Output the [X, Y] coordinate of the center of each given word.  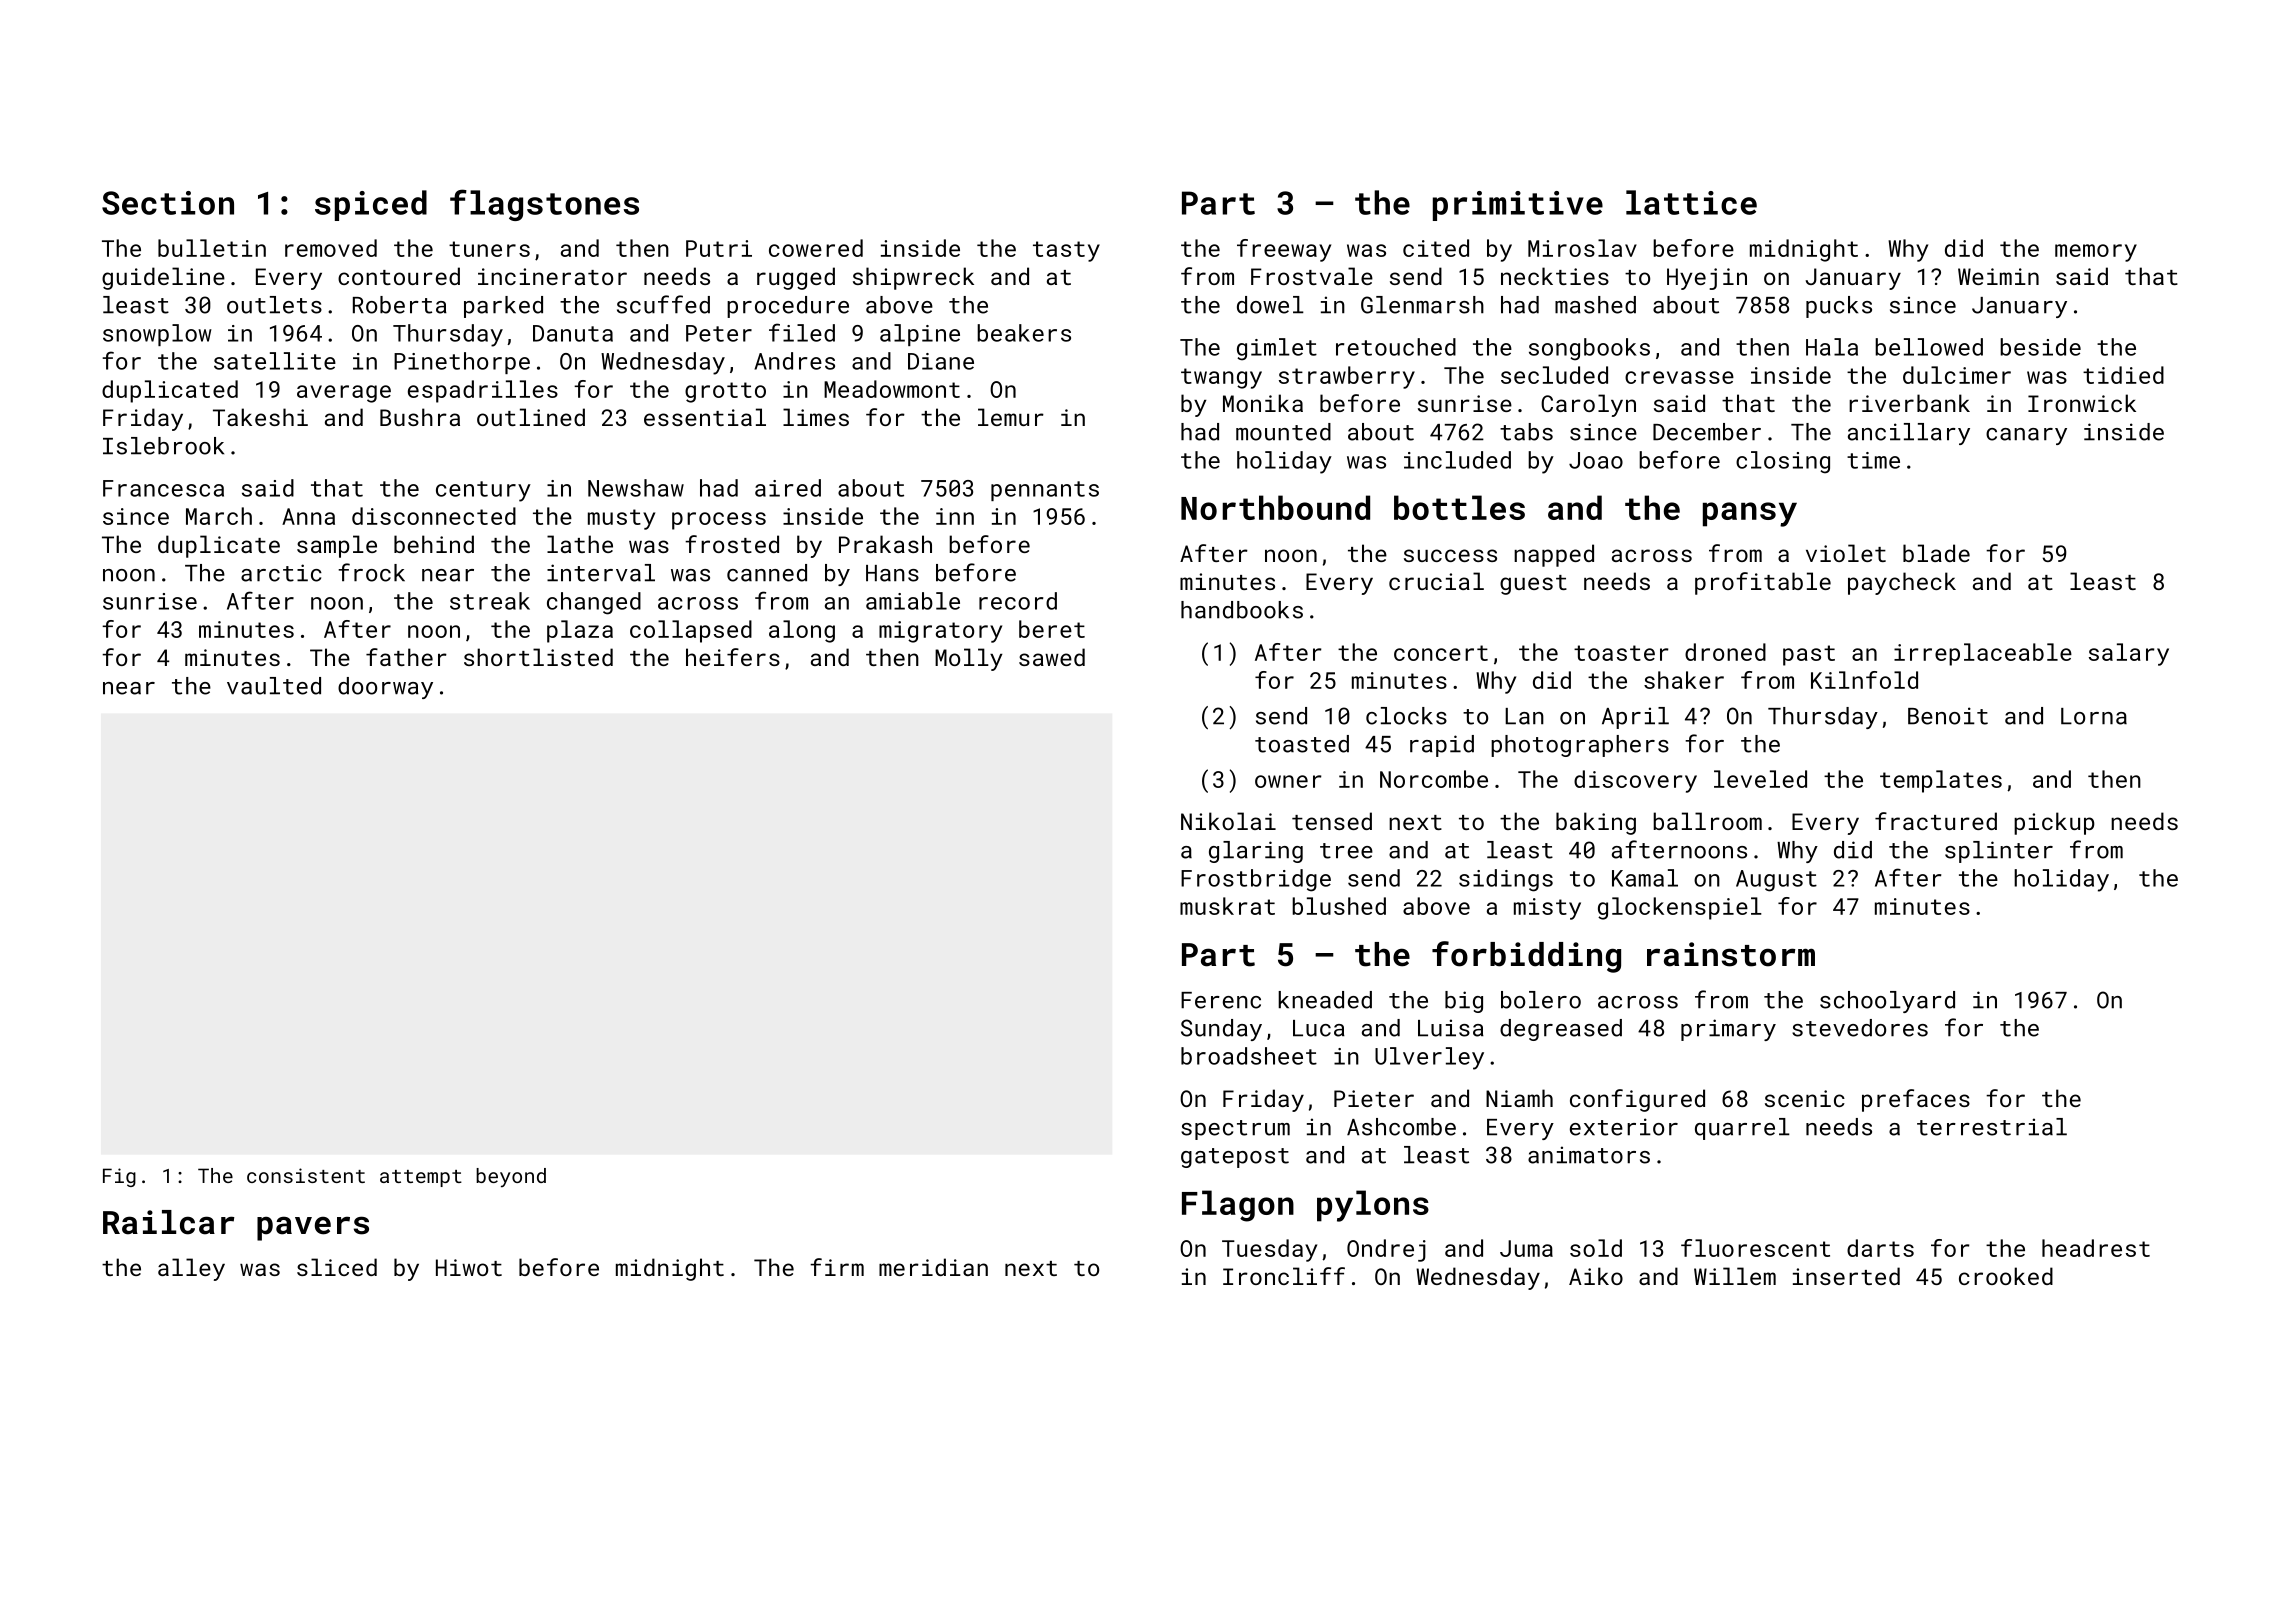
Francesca [163, 488]
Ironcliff [1284, 1276]
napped [1554, 555]
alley [191, 1269]
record [1018, 601]
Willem [1735, 1276]
